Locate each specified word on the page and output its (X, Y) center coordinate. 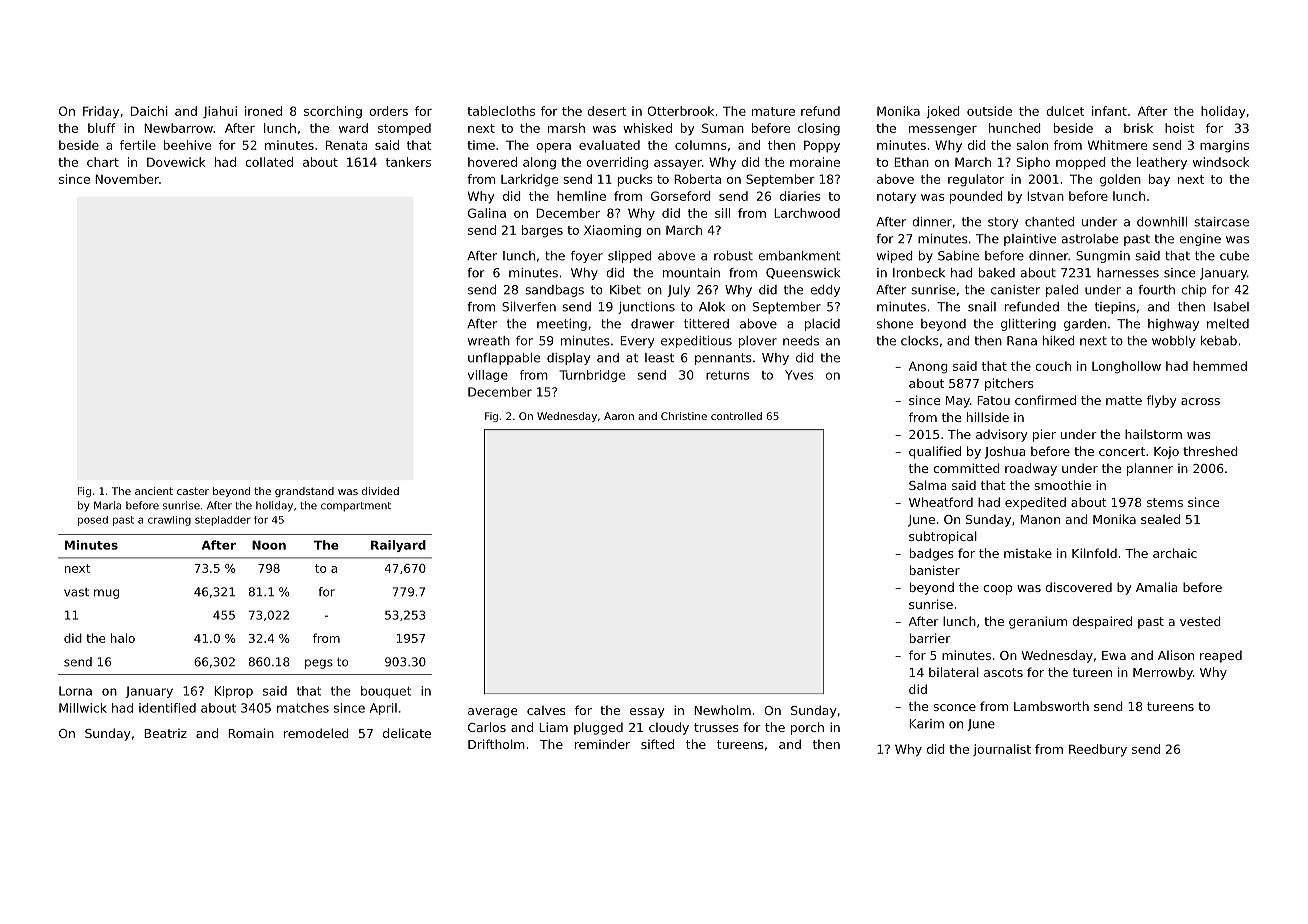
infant (1109, 111)
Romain (251, 733)
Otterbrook (680, 111)
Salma (927, 485)
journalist (1002, 750)
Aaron (619, 416)
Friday (101, 112)
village (488, 376)
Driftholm (496, 744)
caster (193, 491)
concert (1122, 451)
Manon (1040, 519)
